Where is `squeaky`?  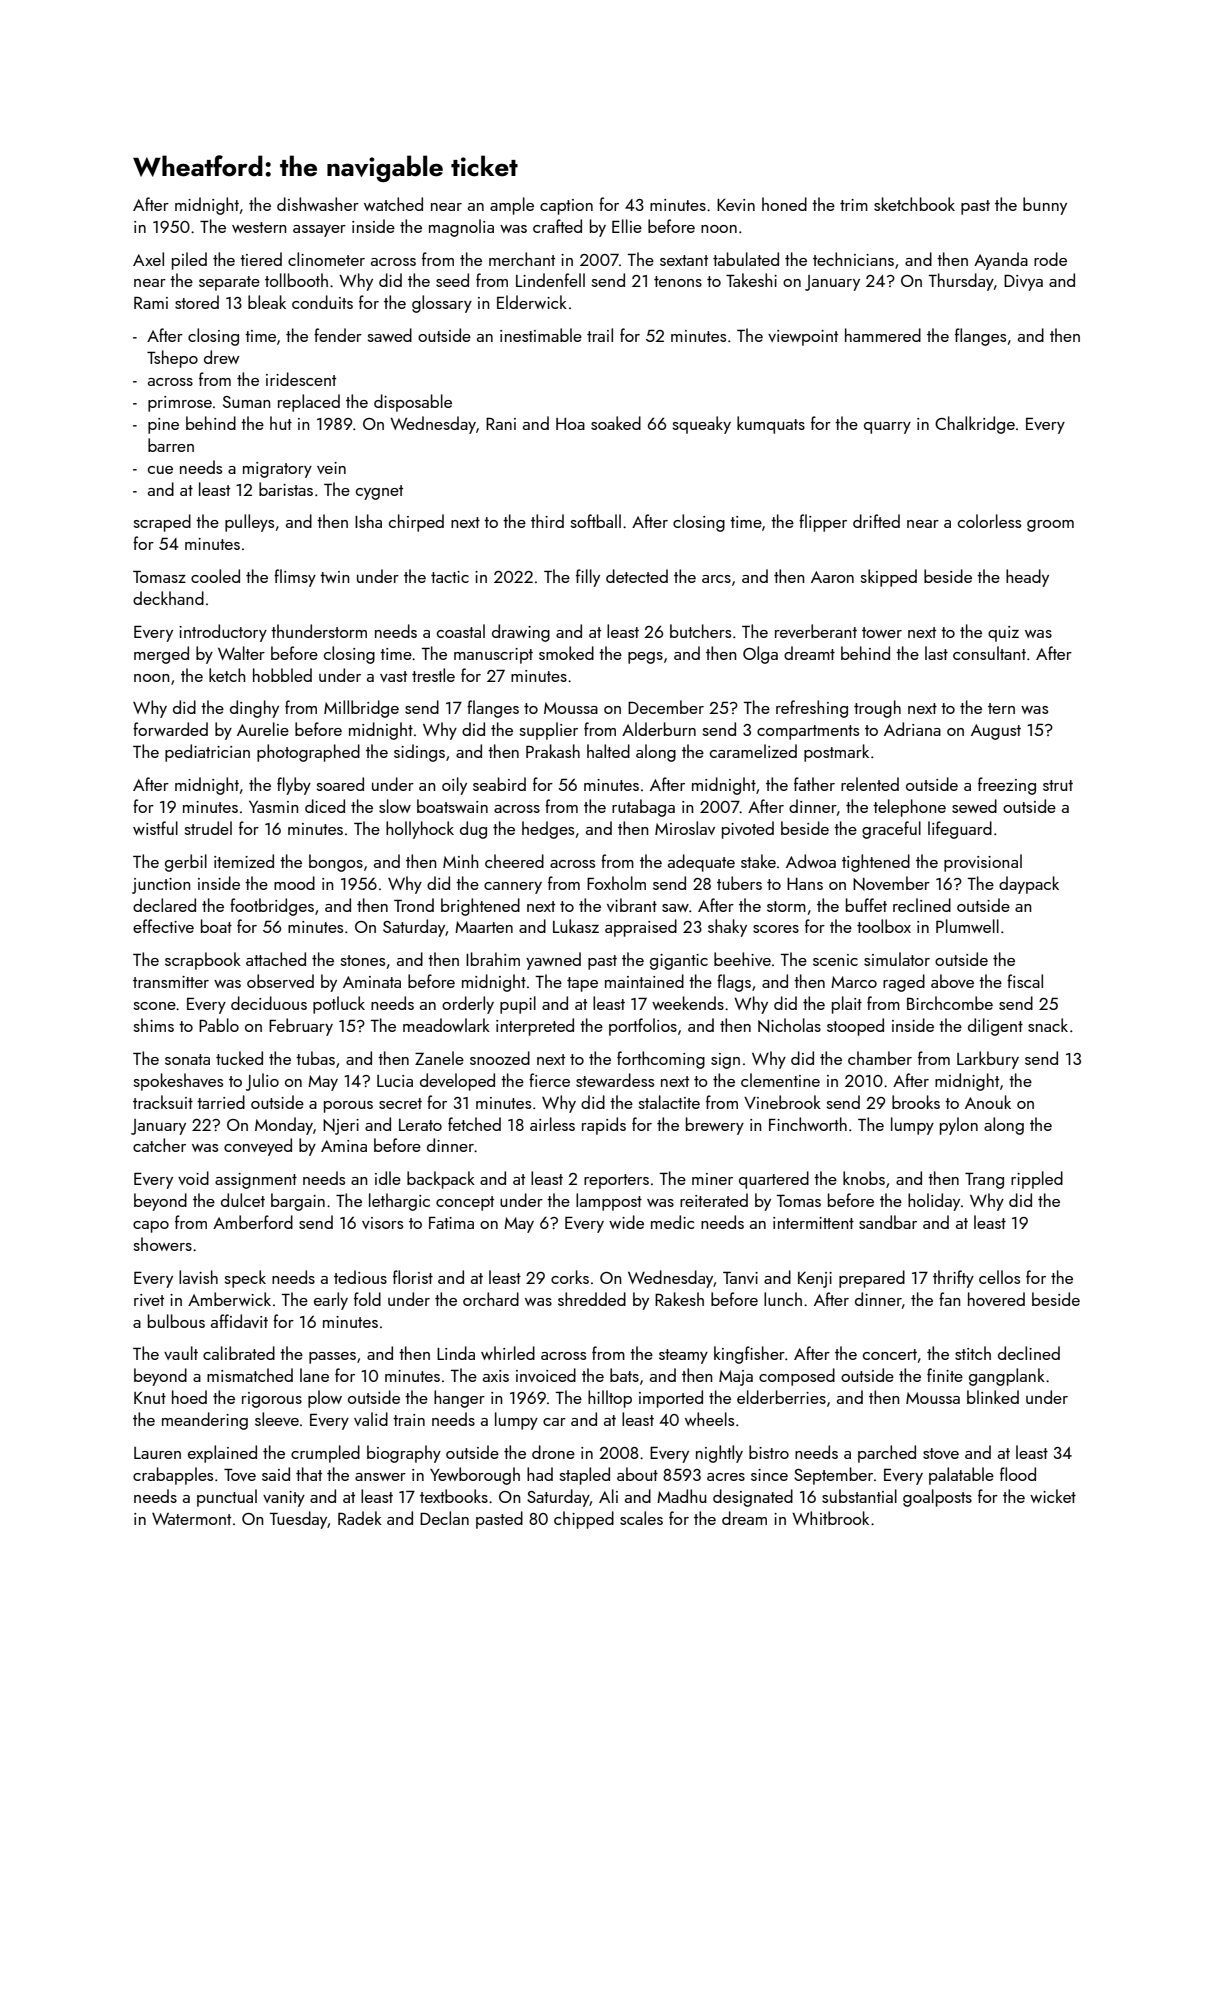
squeaky is located at coordinates (702, 425).
